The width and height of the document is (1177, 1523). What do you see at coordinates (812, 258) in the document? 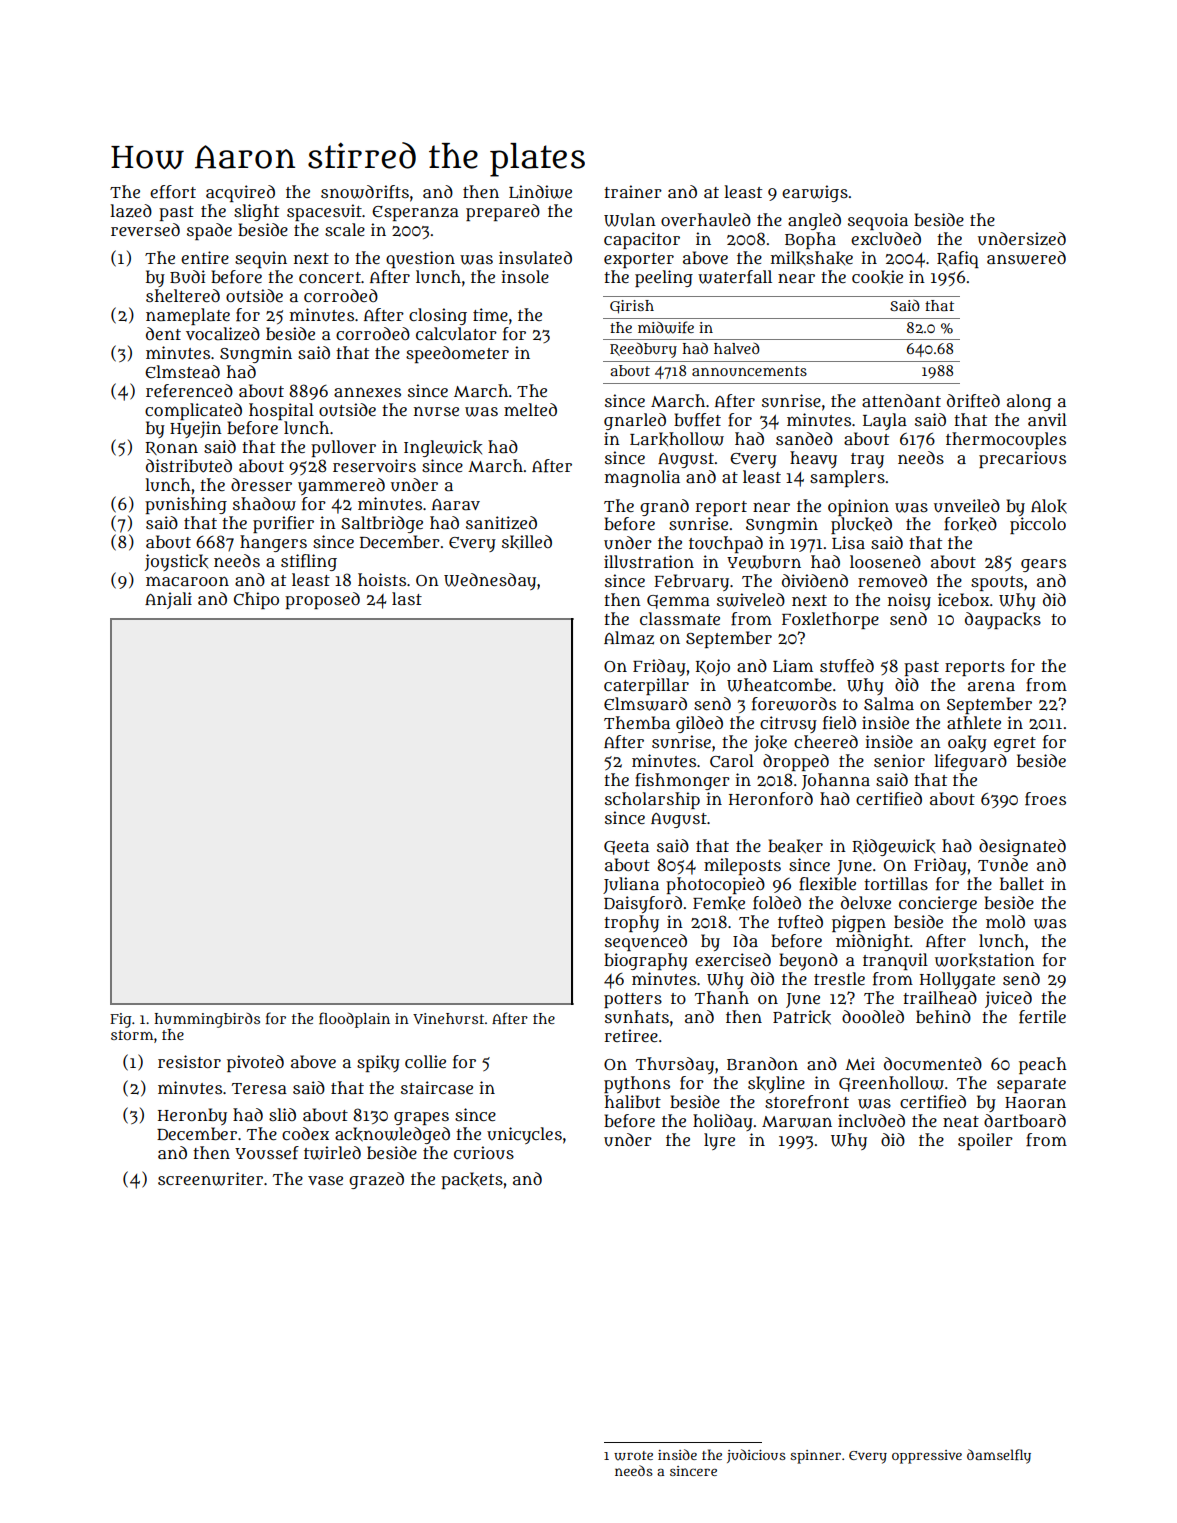
I see `milkshake` at bounding box center [812, 258].
